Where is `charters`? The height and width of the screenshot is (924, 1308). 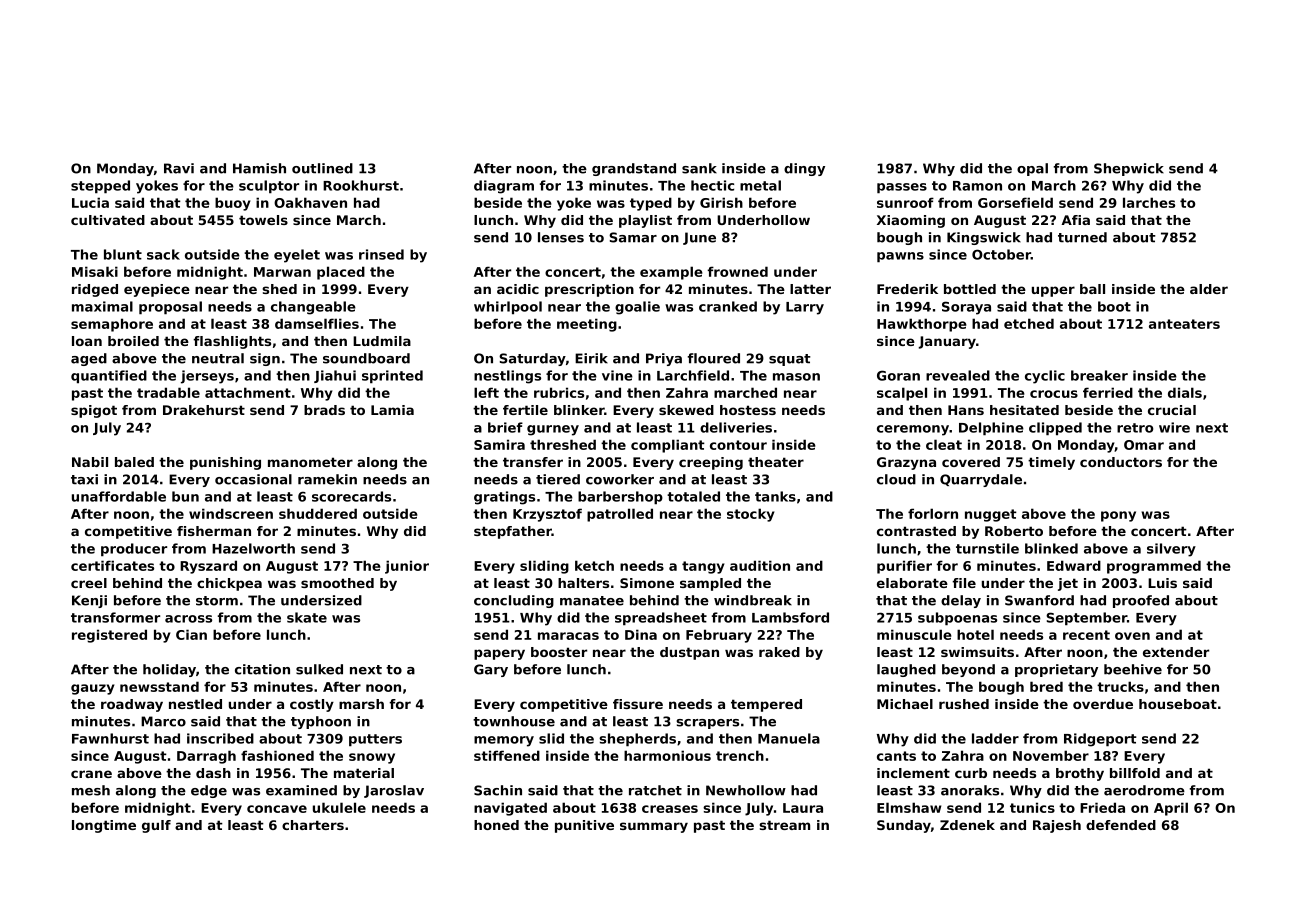
charters is located at coordinates (313, 825).
